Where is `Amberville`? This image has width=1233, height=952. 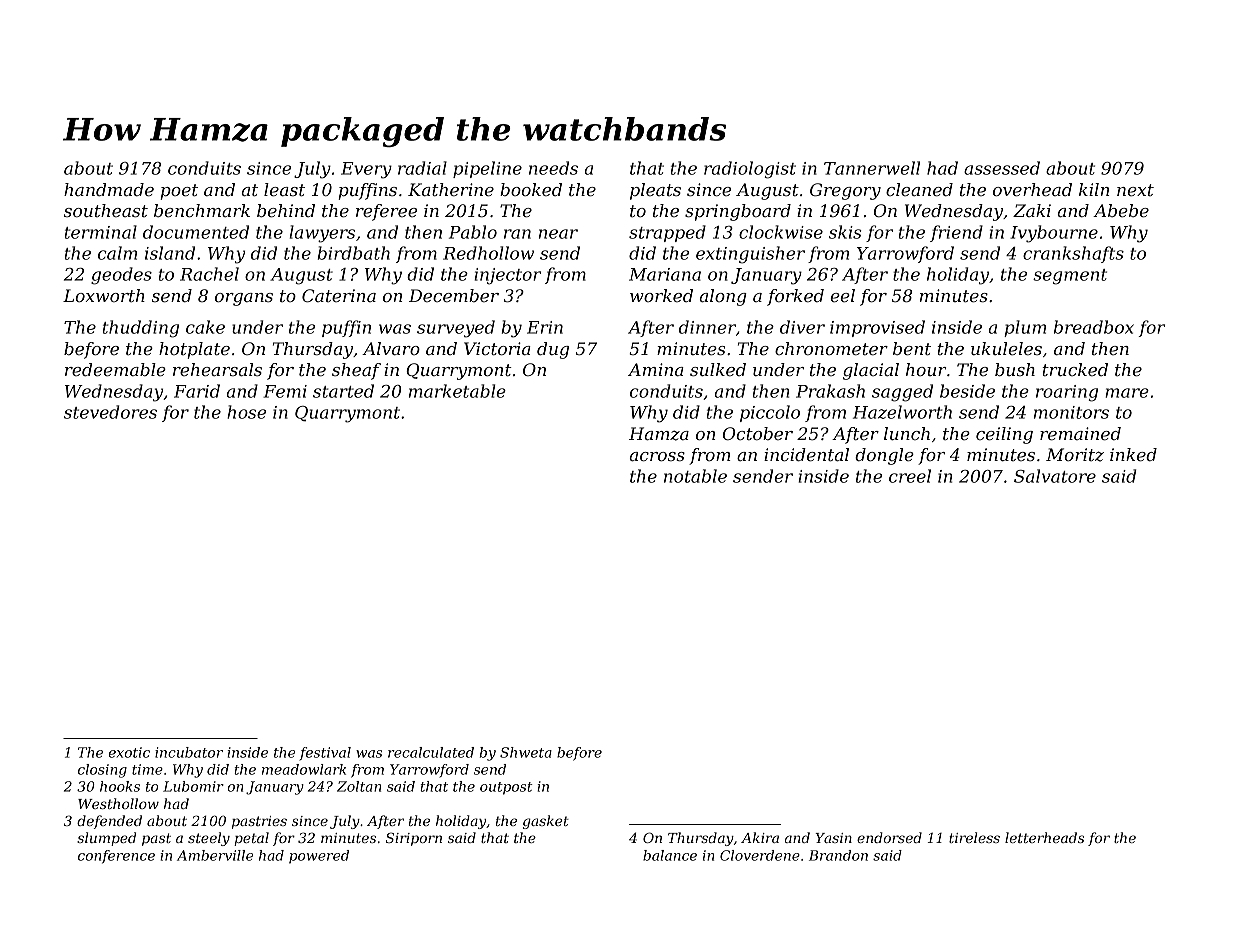 Amberville is located at coordinates (215, 855).
